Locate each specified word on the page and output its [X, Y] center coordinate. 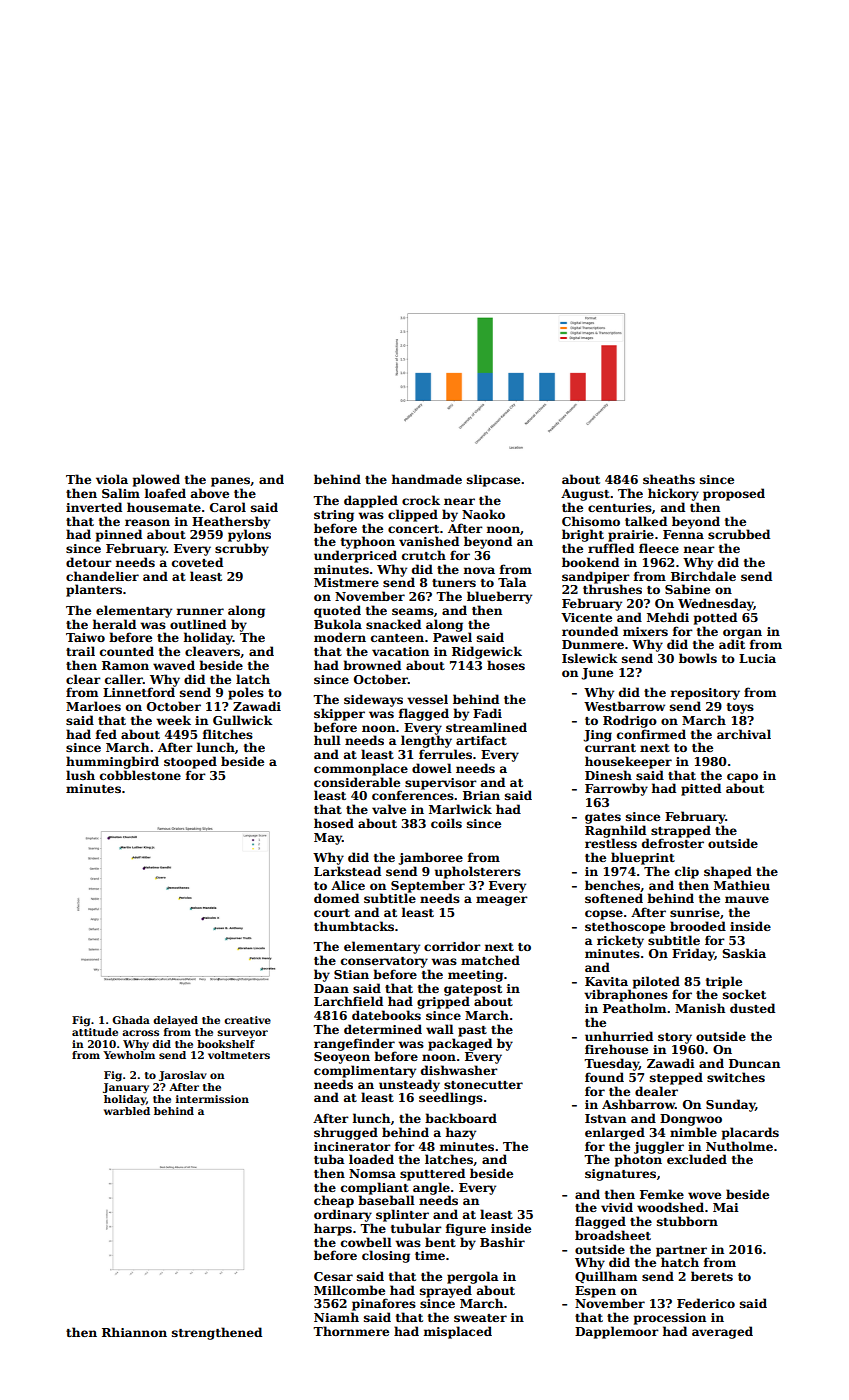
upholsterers [478, 872]
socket [744, 994]
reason [147, 522]
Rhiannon [134, 1332]
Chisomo [591, 521]
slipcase [493, 480]
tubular [416, 1228]
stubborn [687, 1221]
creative [247, 1020]
